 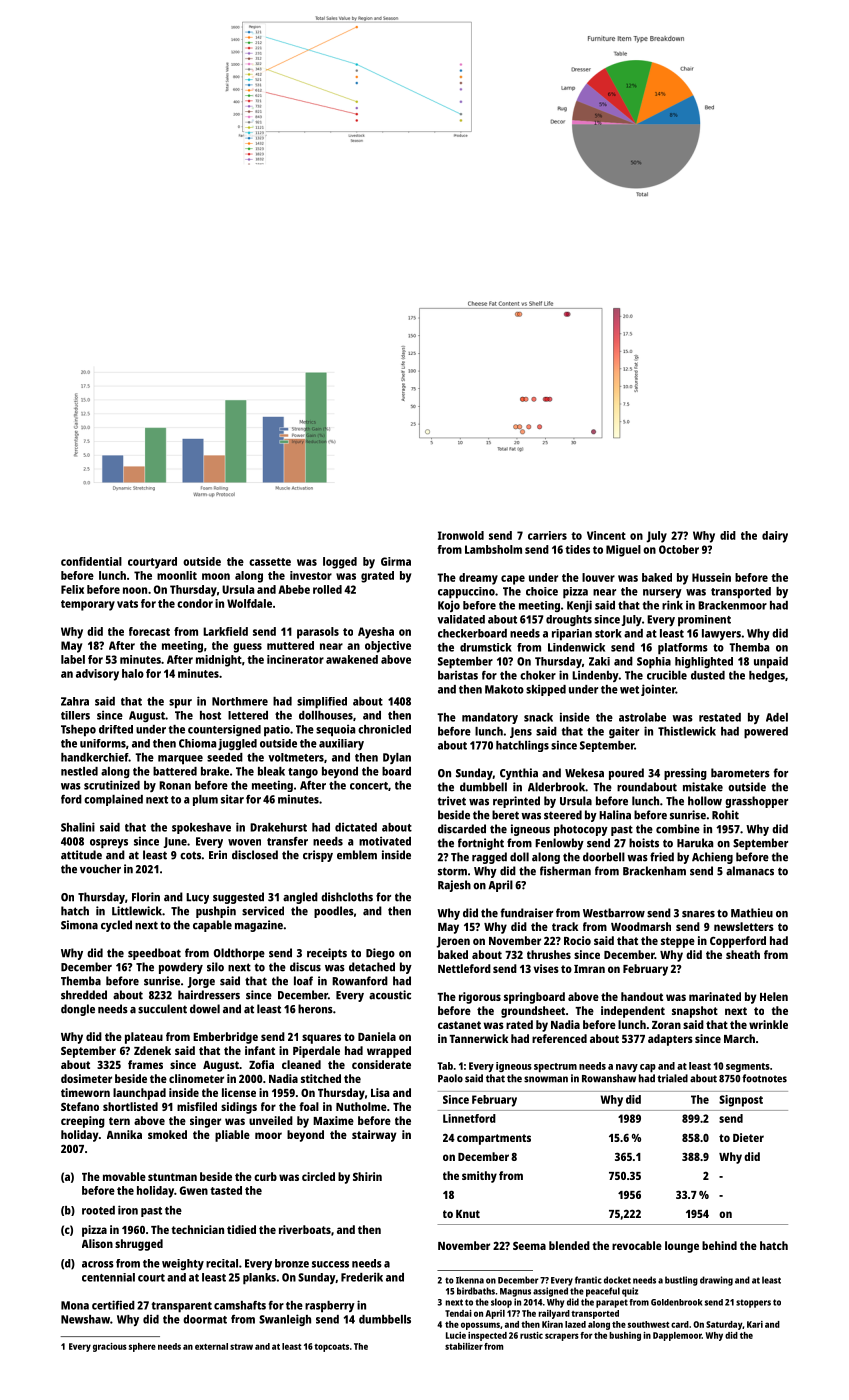 I want to click on carriers, so click(x=547, y=535).
